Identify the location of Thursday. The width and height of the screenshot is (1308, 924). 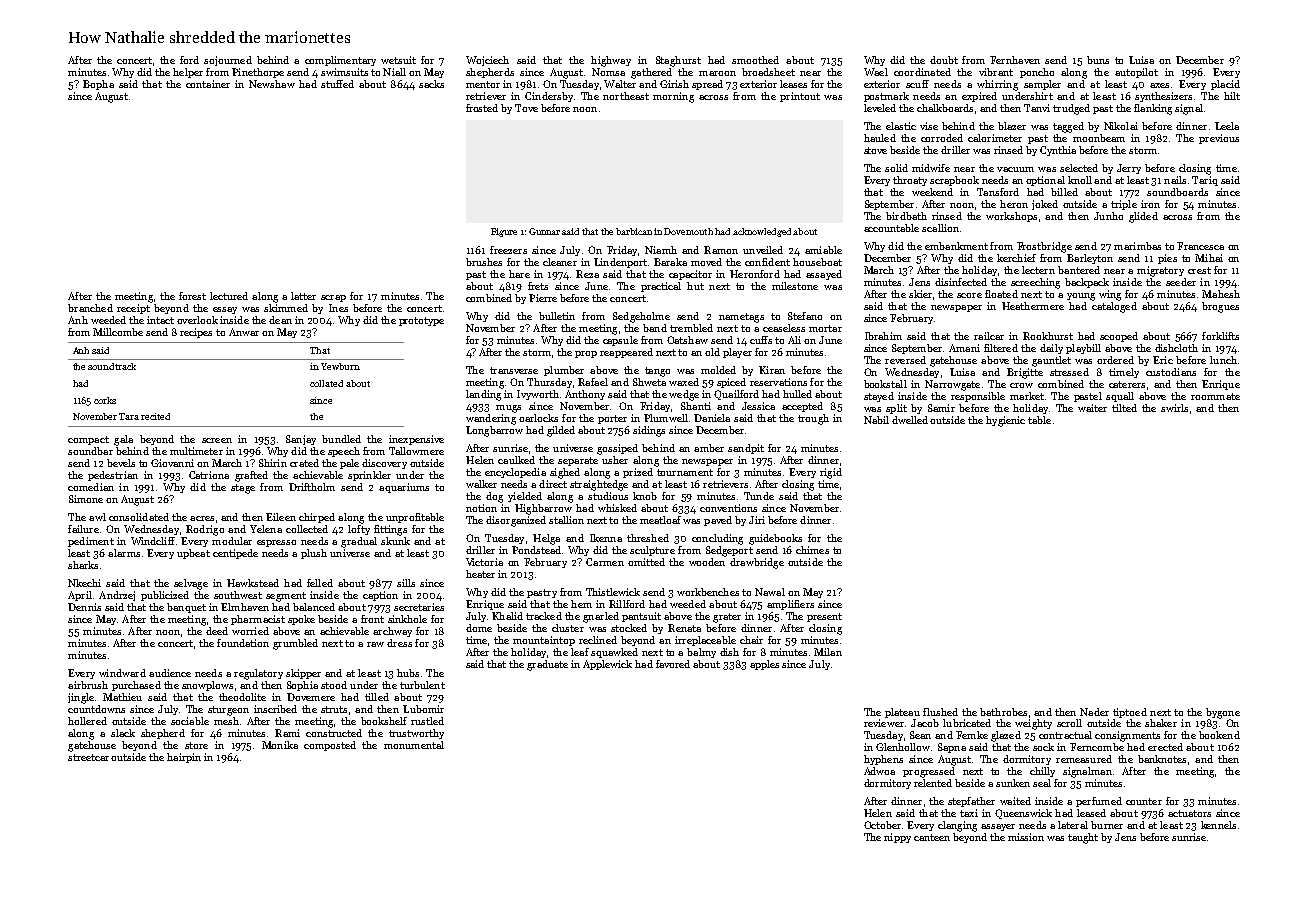
(549, 383).
